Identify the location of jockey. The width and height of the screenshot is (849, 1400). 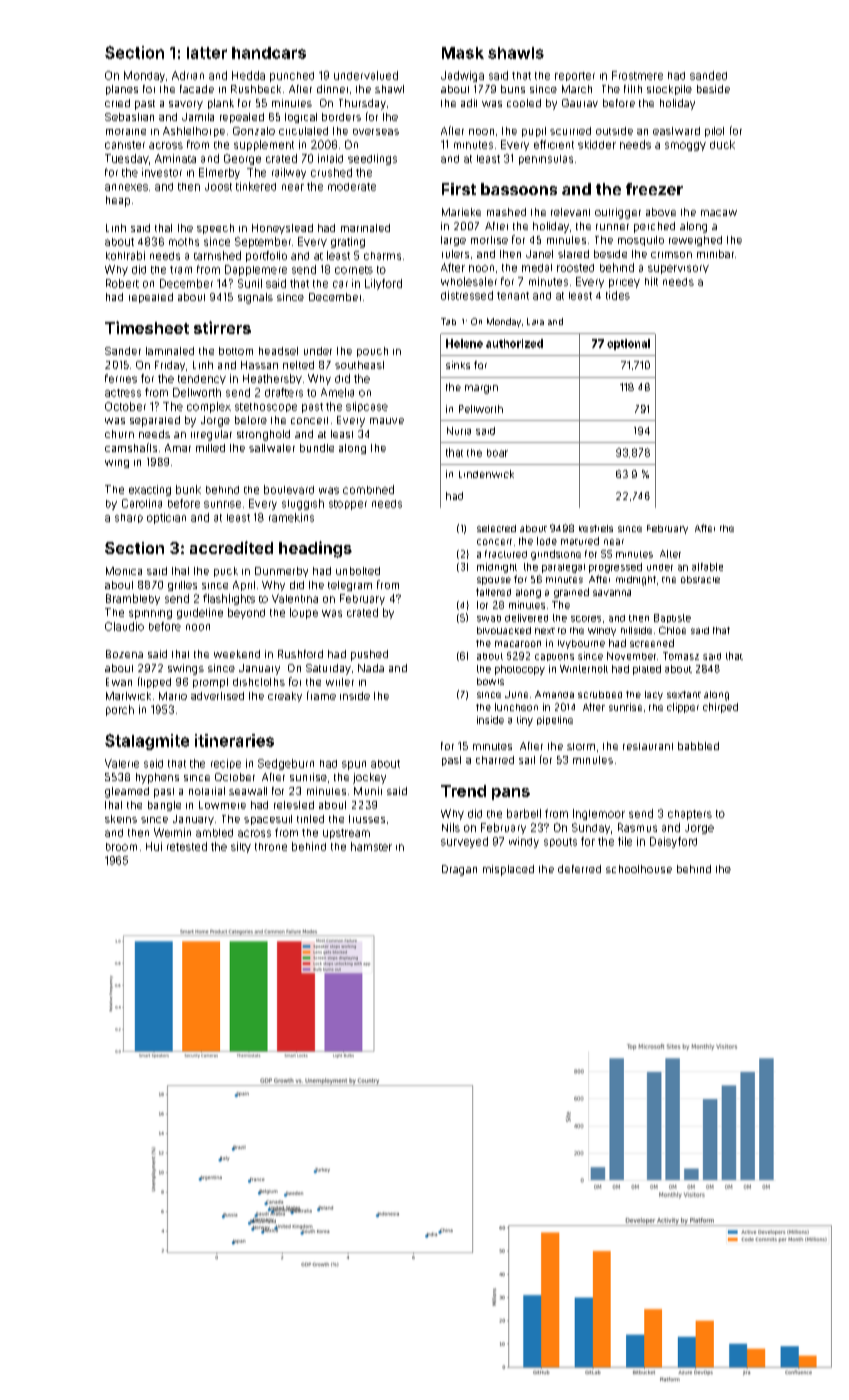
(369, 778).
